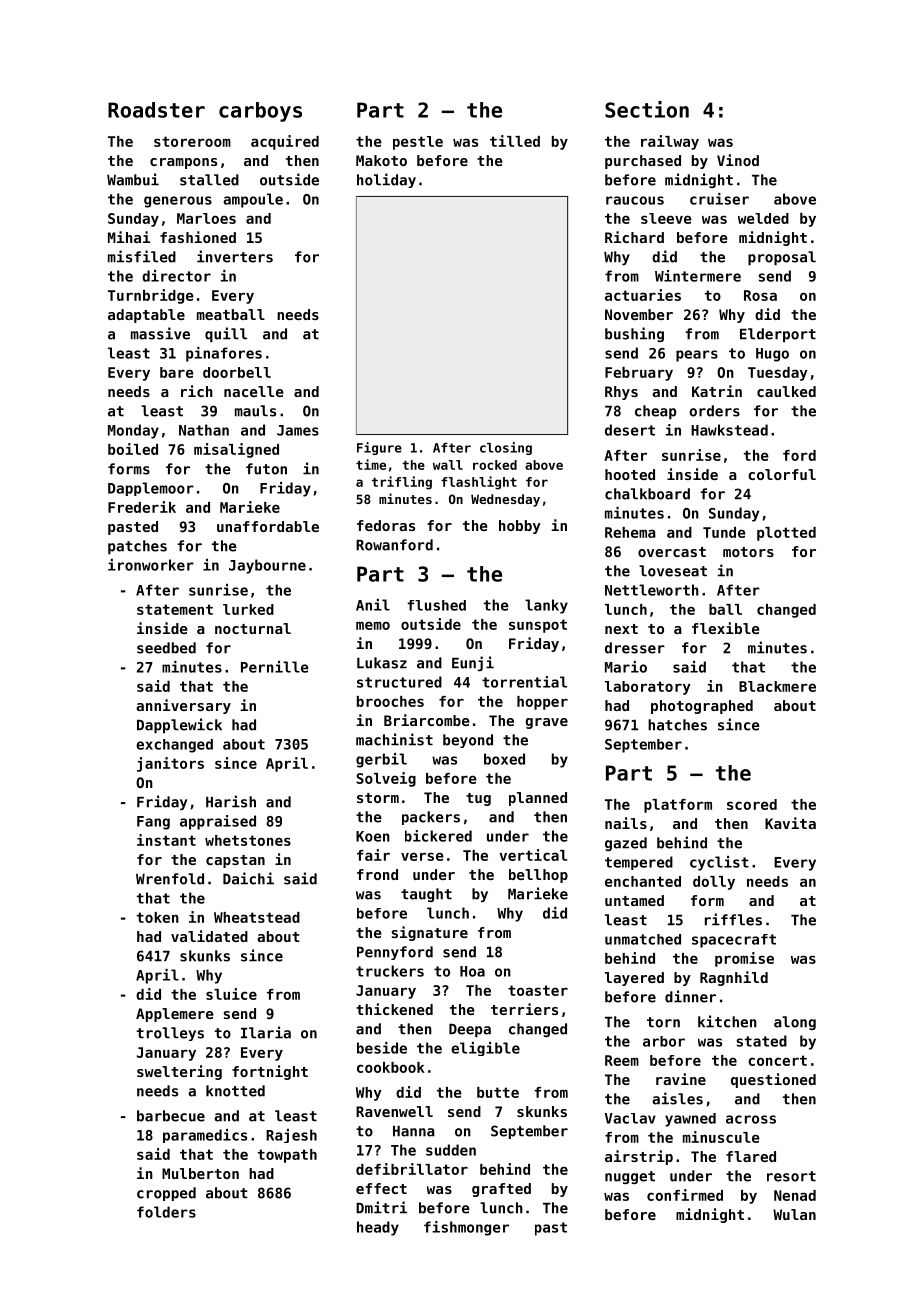  I want to click on carboys, so click(260, 112).
